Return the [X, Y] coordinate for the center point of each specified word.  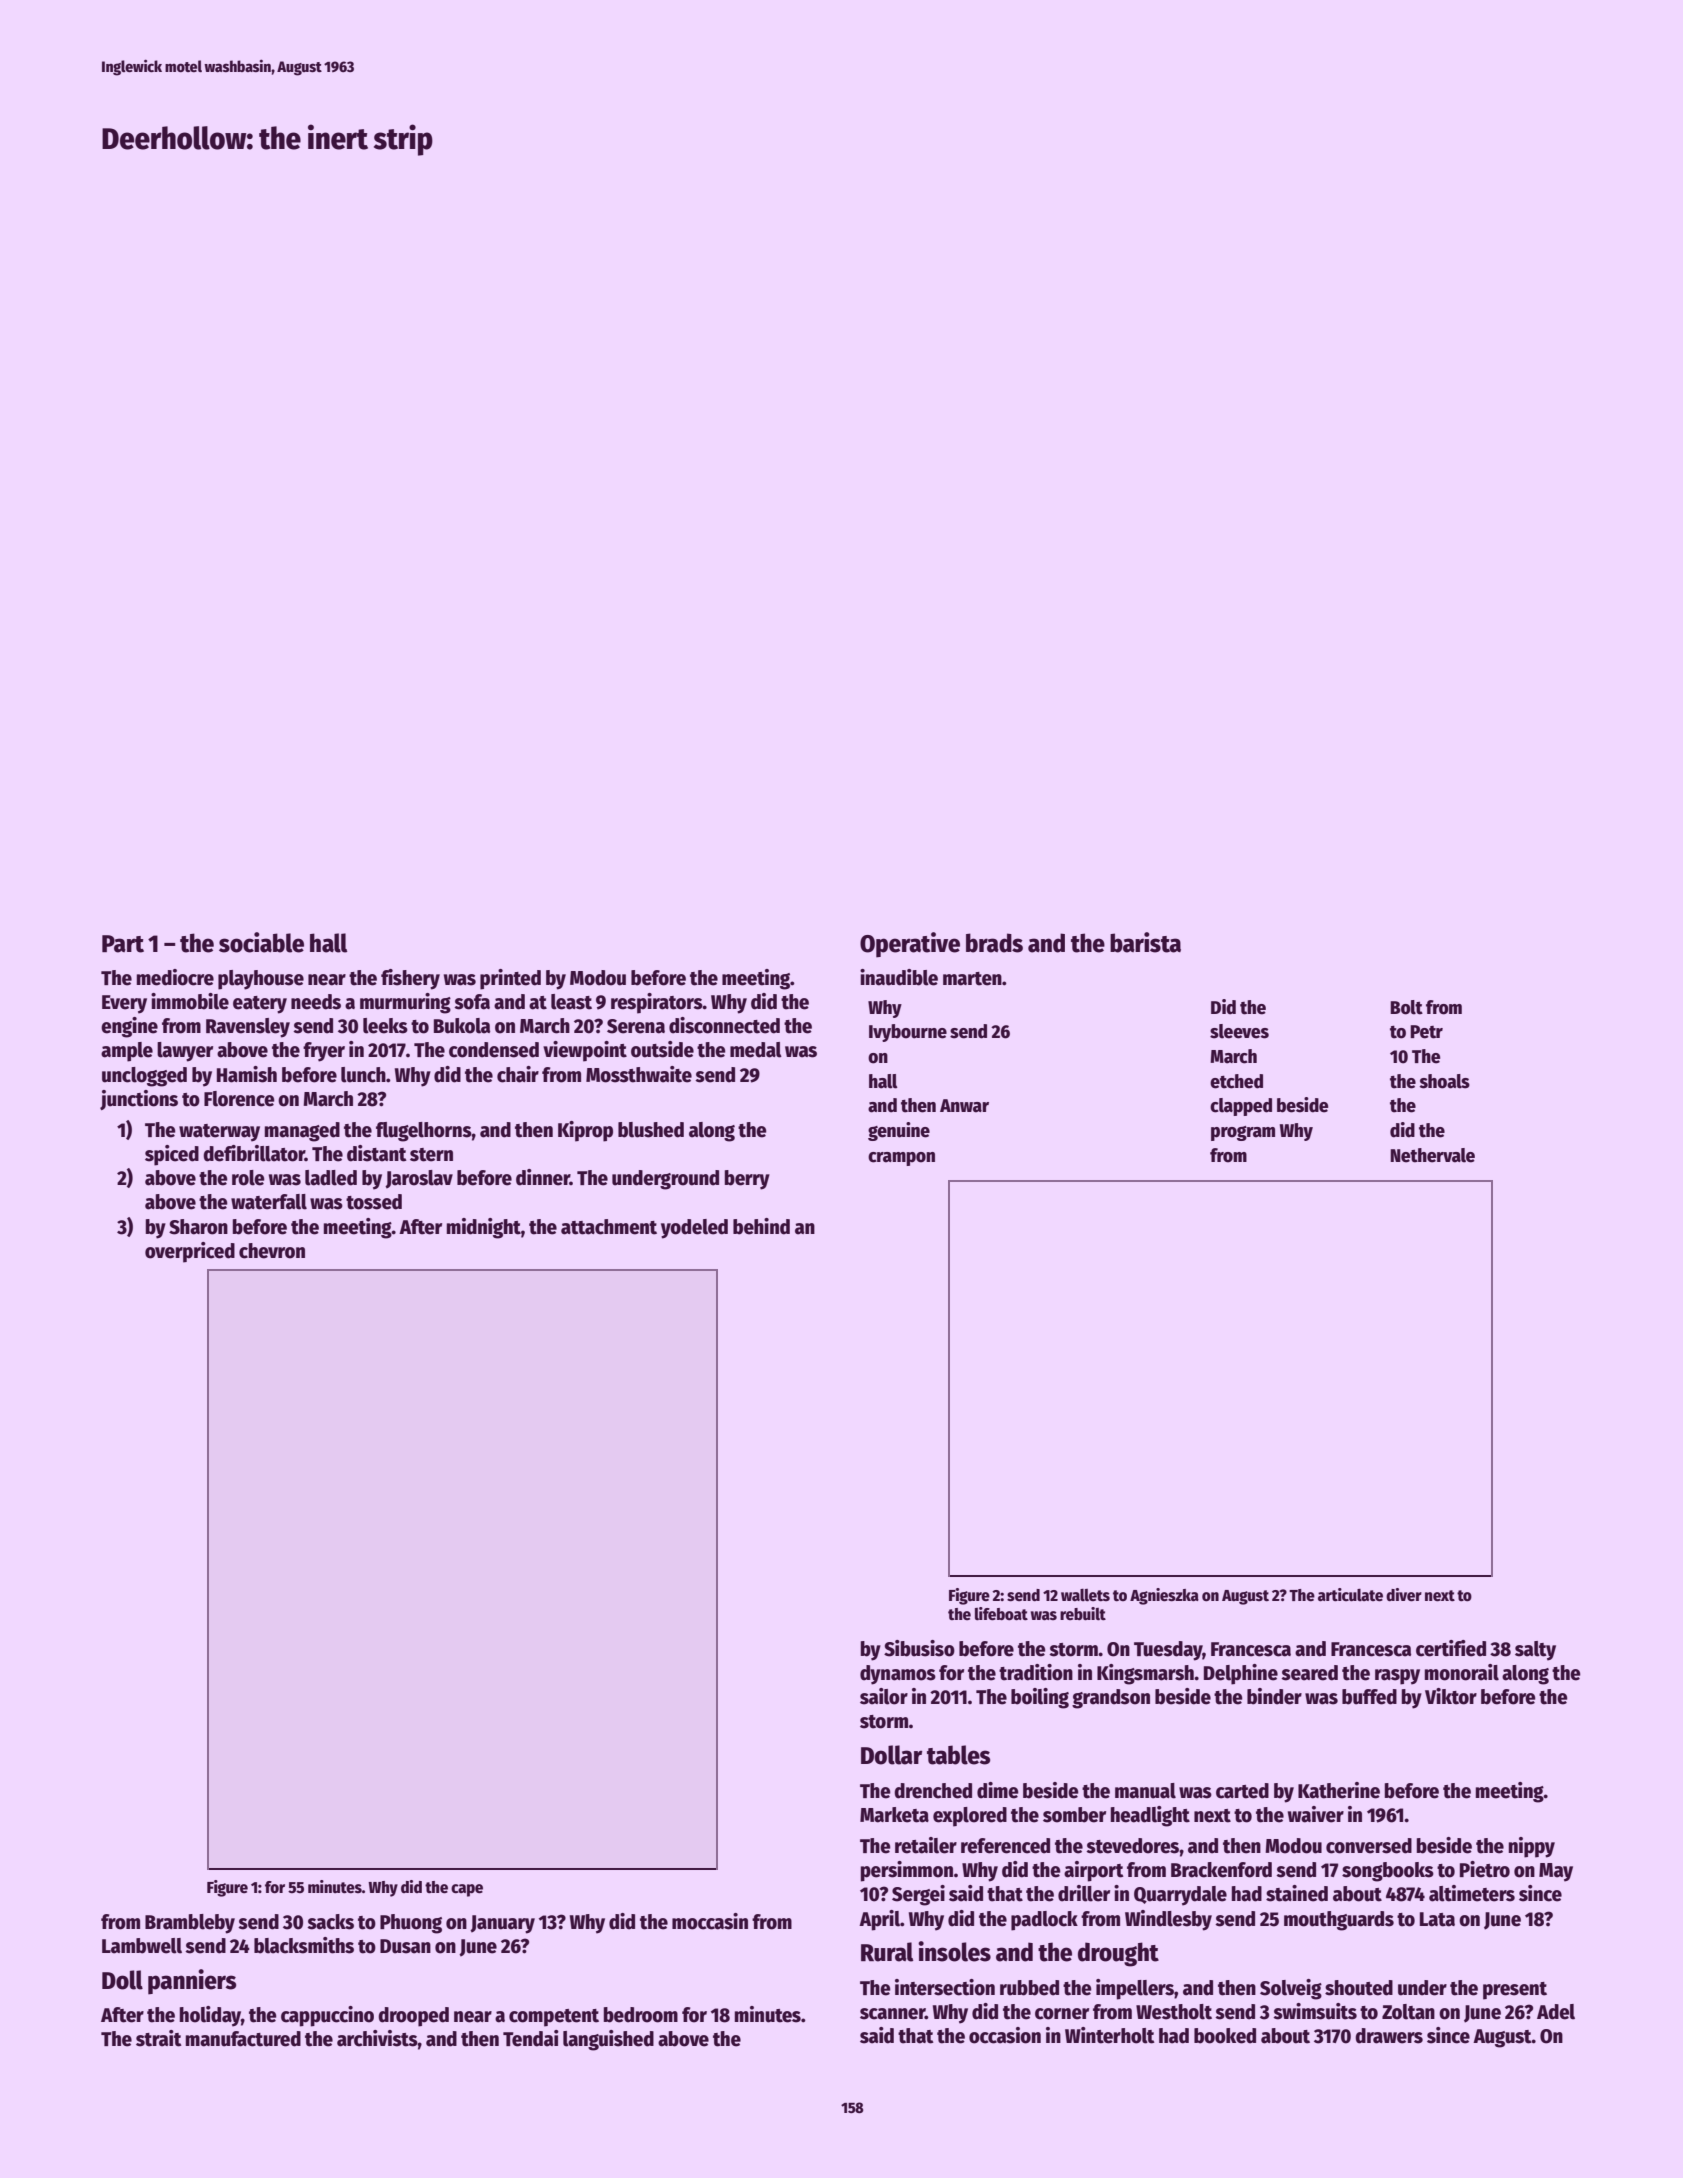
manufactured [243, 2039]
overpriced [190, 1252]
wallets [1085, 1595]
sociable [261, 942]
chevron [272, 1251]
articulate [1350, 1595]
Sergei [918, 1895]
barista [1145, 942]
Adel [1556, 2012]
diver [1404, 1595]
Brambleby [190, 1924]
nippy [1532, 1847]
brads [994, 943]
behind [761, 1226]
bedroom [641, 2015]
